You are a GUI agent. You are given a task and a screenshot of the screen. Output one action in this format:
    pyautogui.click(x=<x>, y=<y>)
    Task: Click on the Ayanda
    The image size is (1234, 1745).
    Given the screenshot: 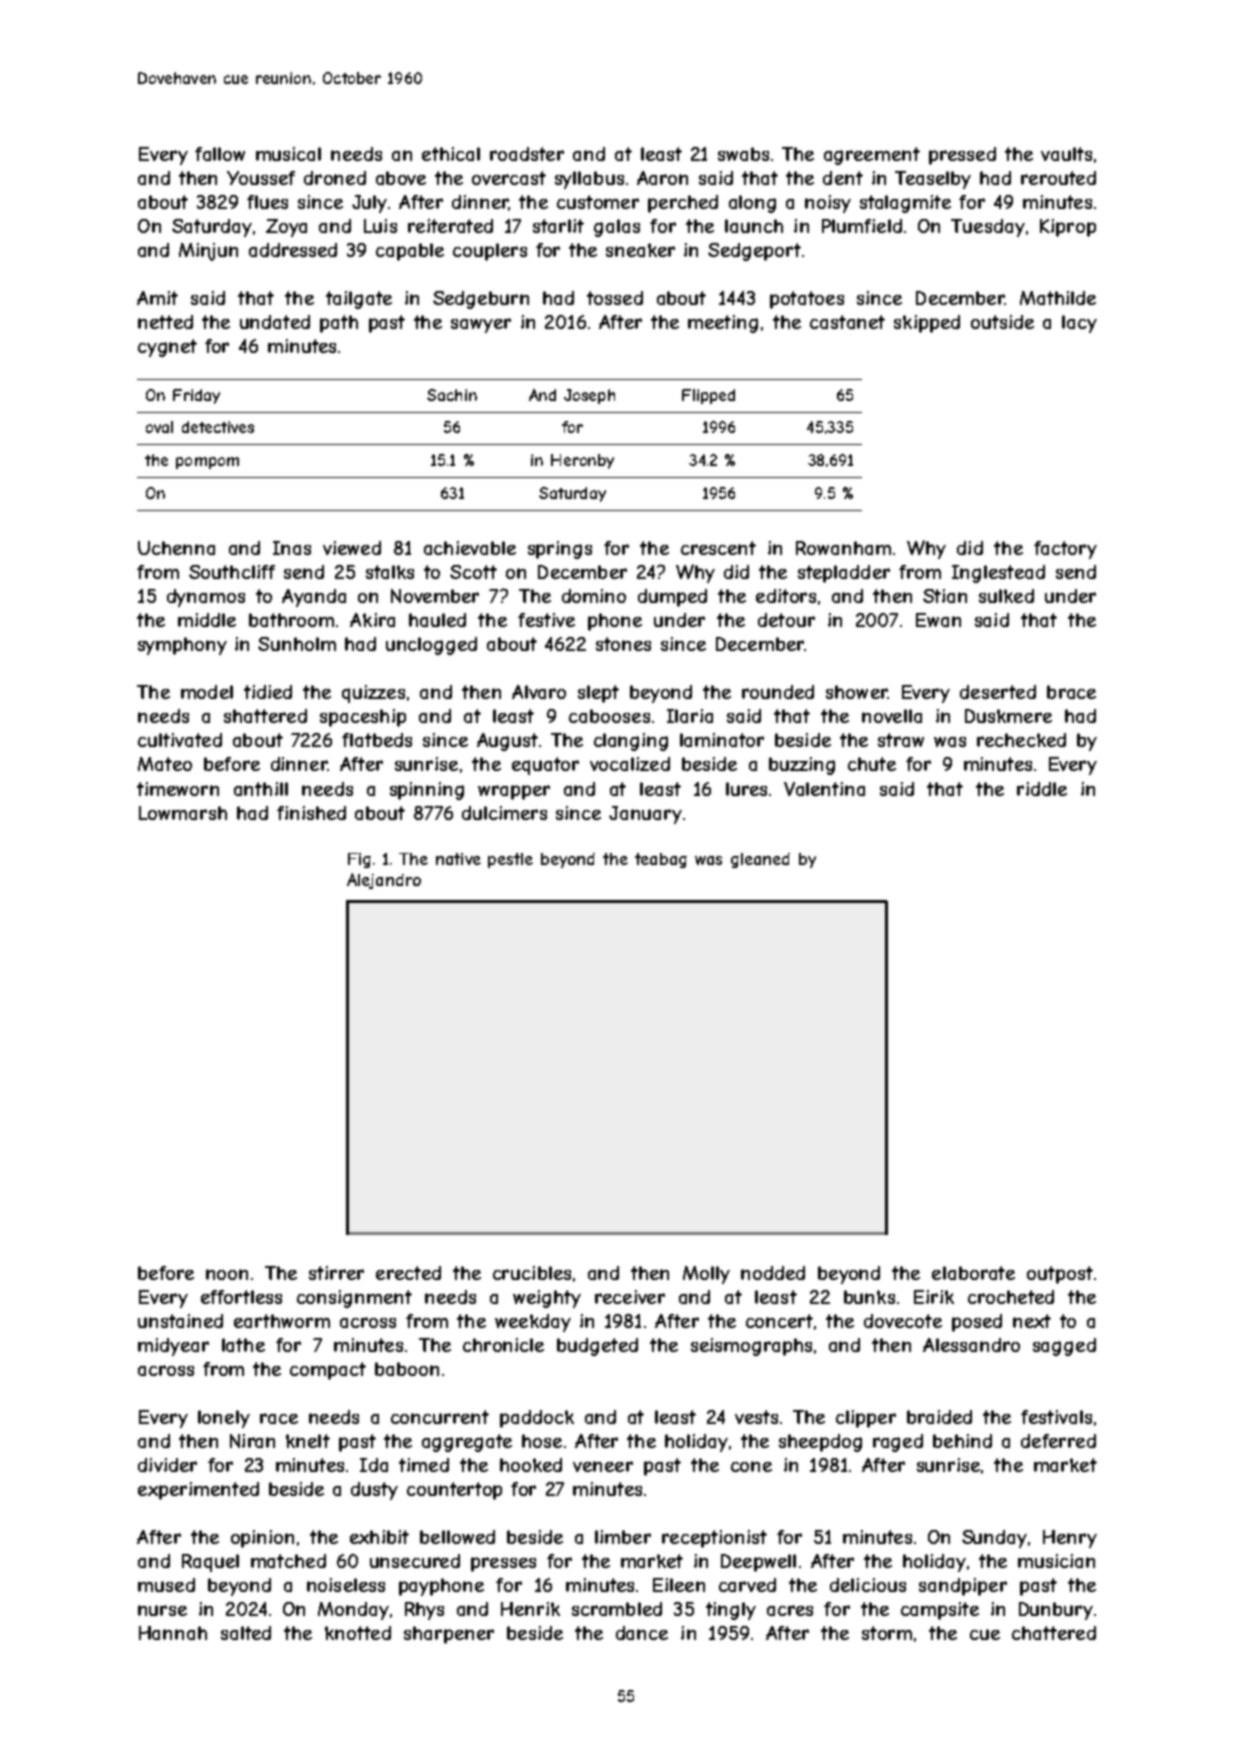 What is the action you would take?
    pyautogui.click(x=314, y=598)
